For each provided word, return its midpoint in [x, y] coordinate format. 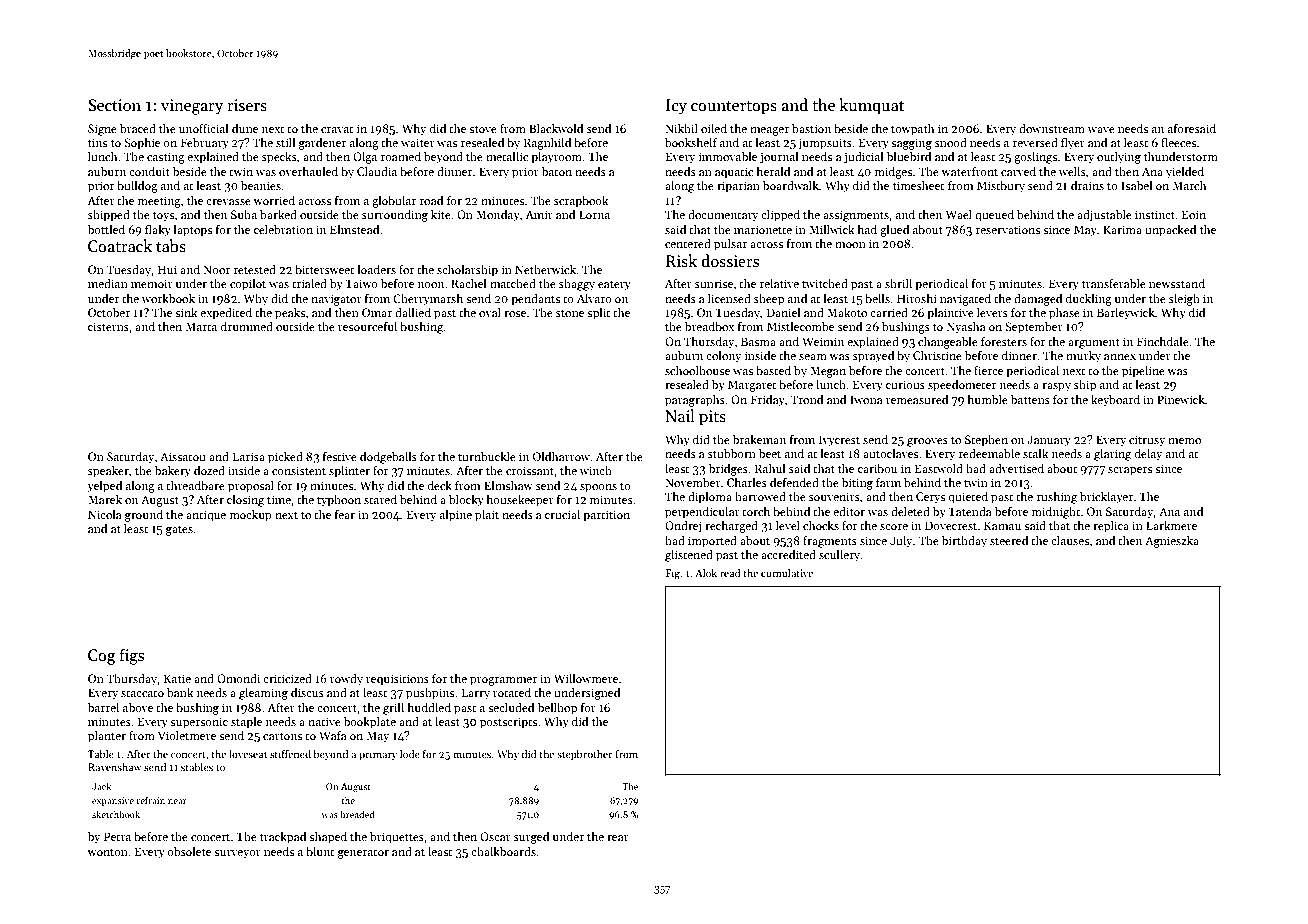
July [901, 542]
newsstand [1177, 283]
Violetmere [186, 735]
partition [606, 516]
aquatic [734, 173]
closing [245, 501]
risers [247, 105]
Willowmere [586, 678]
